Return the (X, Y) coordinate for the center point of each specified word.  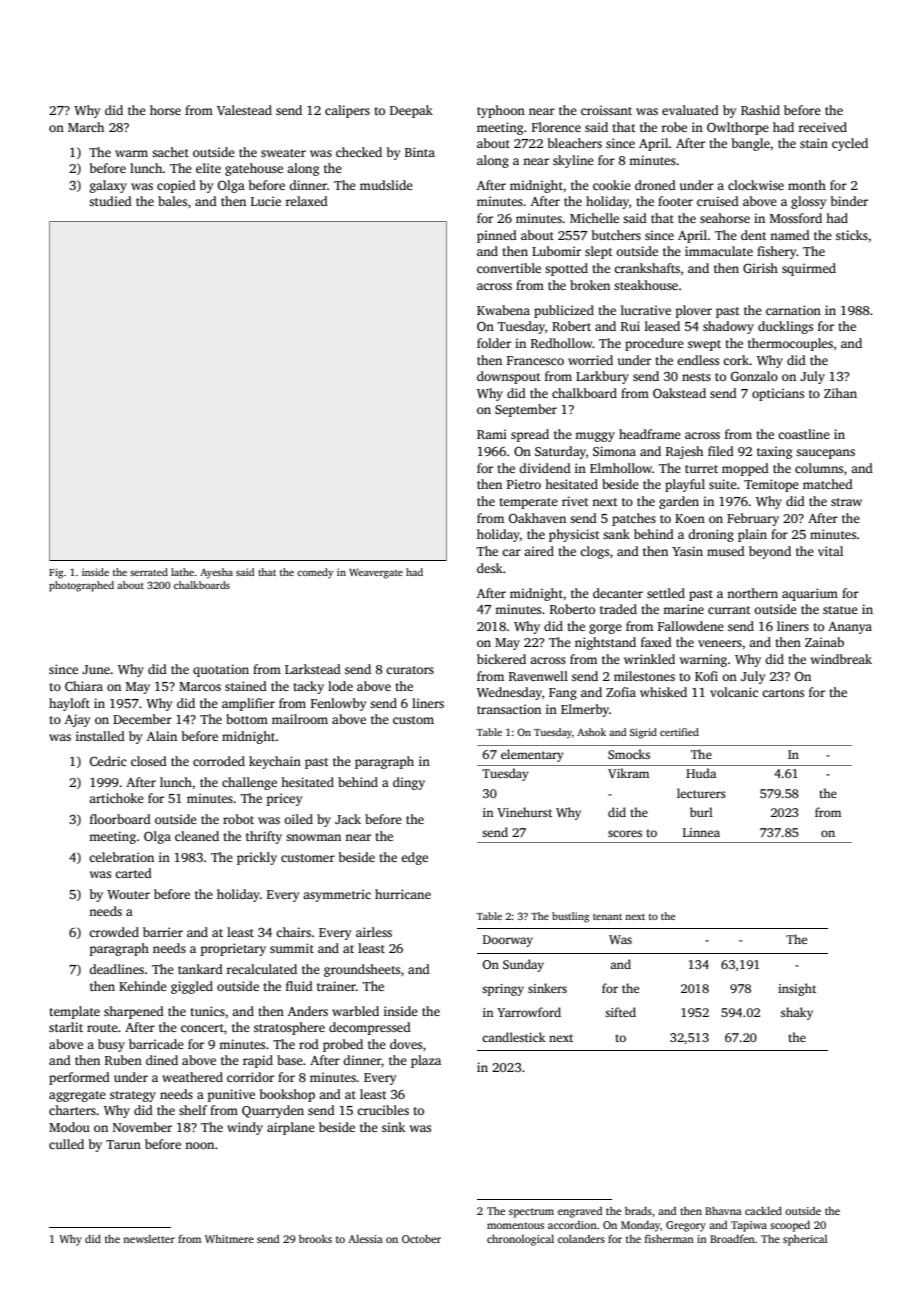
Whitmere (229, 1239)
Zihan (840, 393)
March (86, 127)
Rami (492, 434)
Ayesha (216, 573)
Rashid (760, 110)
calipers (347, 111)
